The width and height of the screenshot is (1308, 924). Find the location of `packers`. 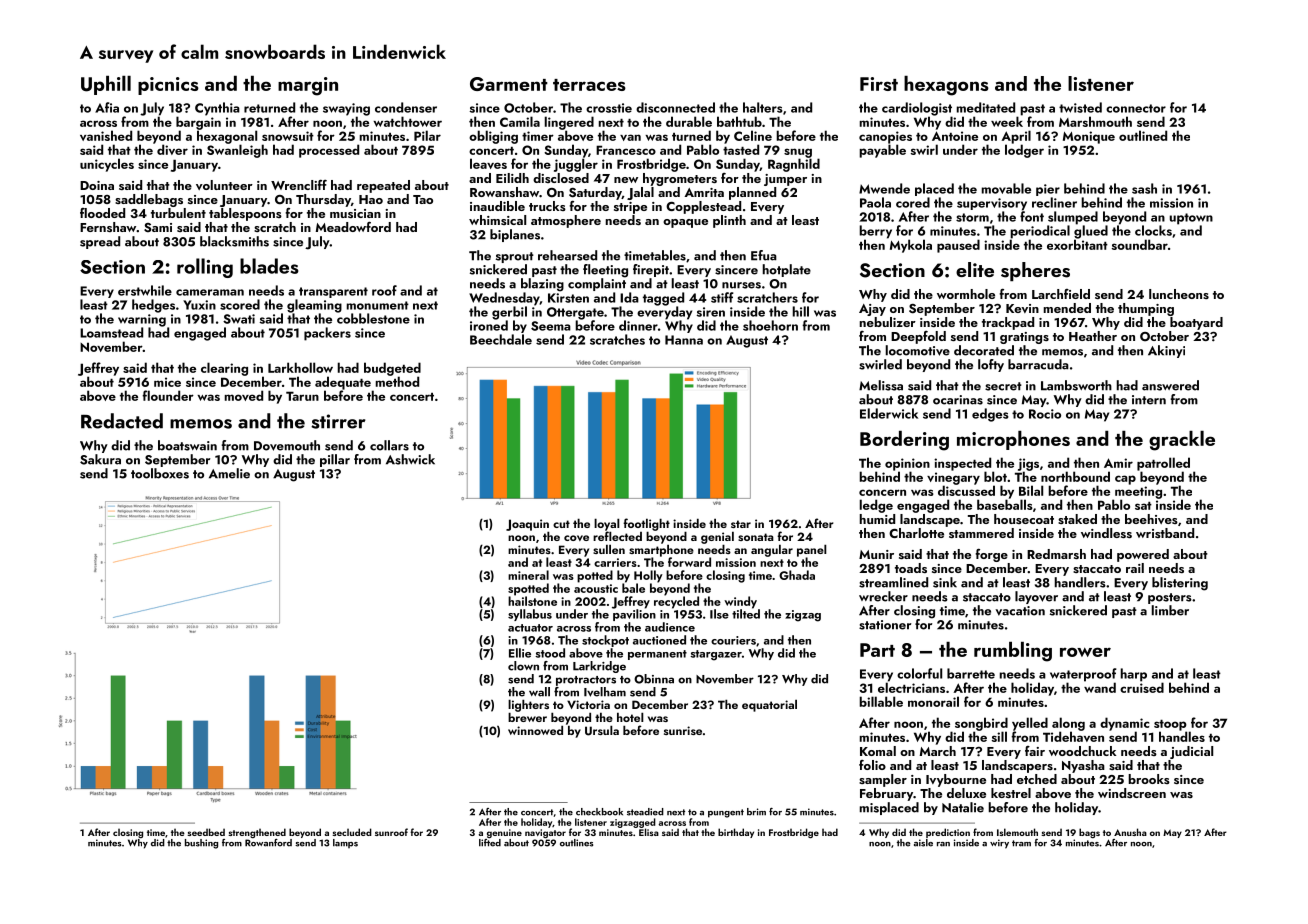

packers is located at coordinates (327, 334).
